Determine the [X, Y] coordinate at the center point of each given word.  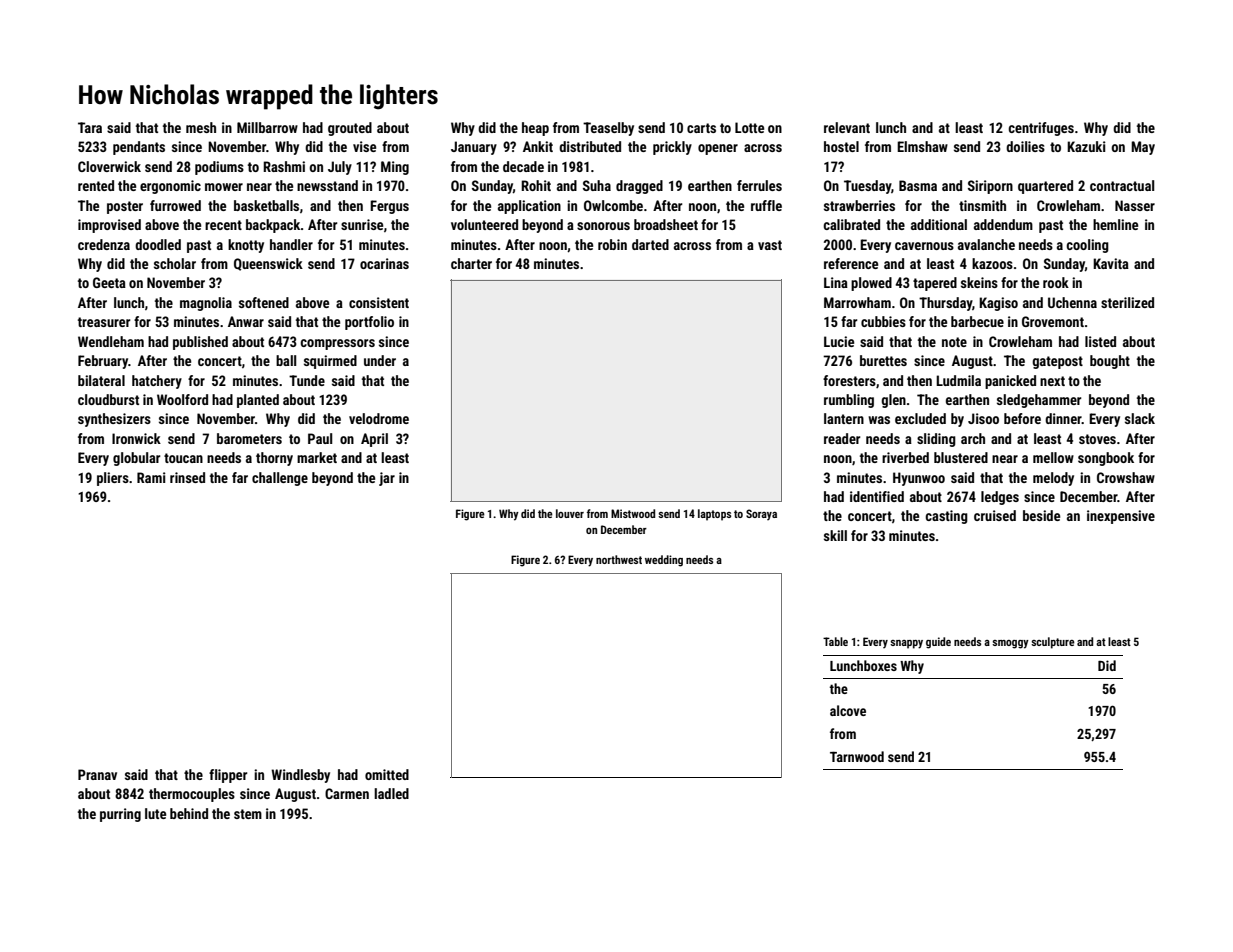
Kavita [1111, 263]
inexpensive [1121, 517]
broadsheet [666, 224]
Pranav [97, 774]
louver [570, 513]
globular [136, 459]
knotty [246, 246]
